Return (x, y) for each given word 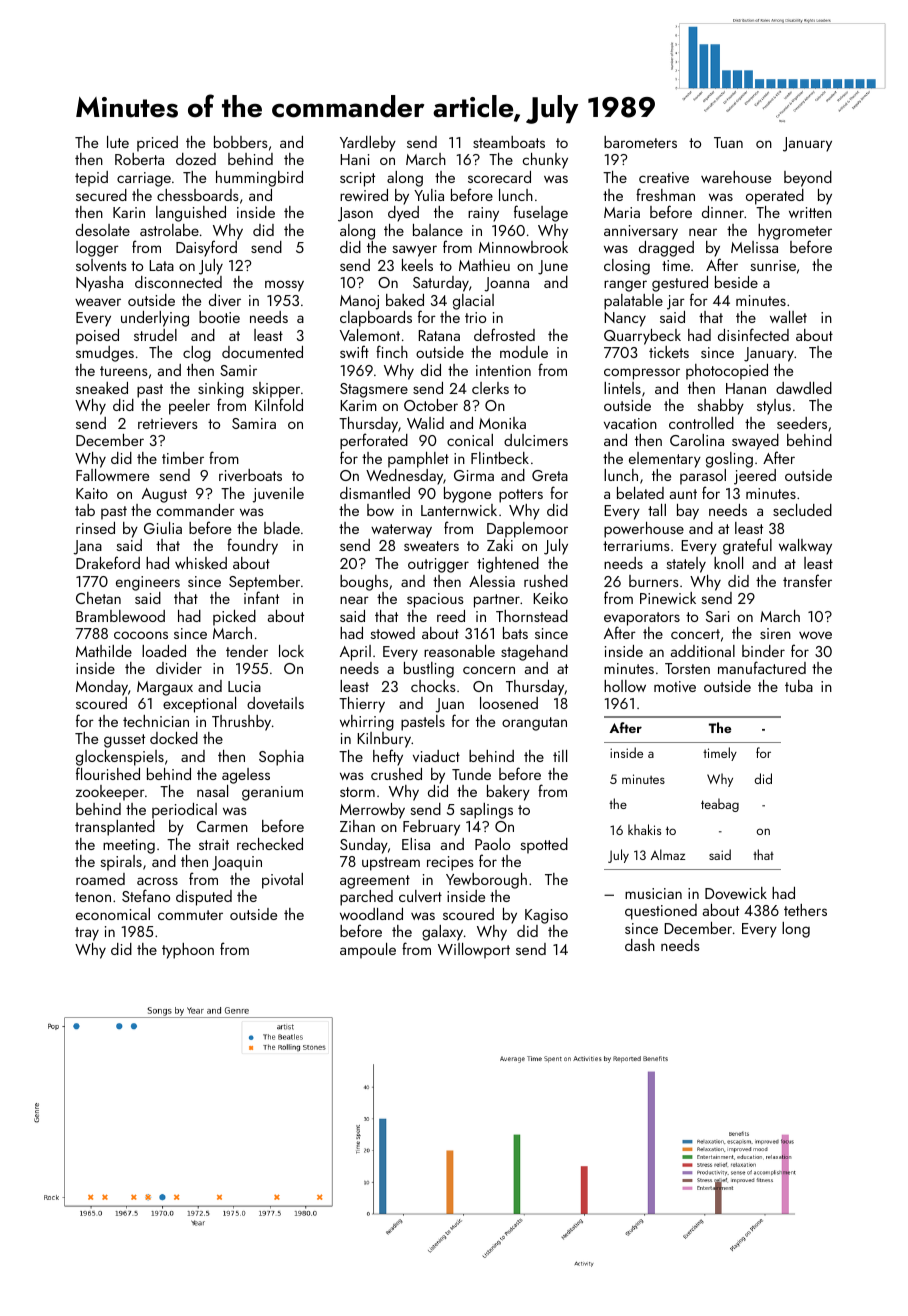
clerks (490, 388)
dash (640, 945)
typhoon (188, 951)
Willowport (474, 951)
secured (101, 195)
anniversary (641, 232)
